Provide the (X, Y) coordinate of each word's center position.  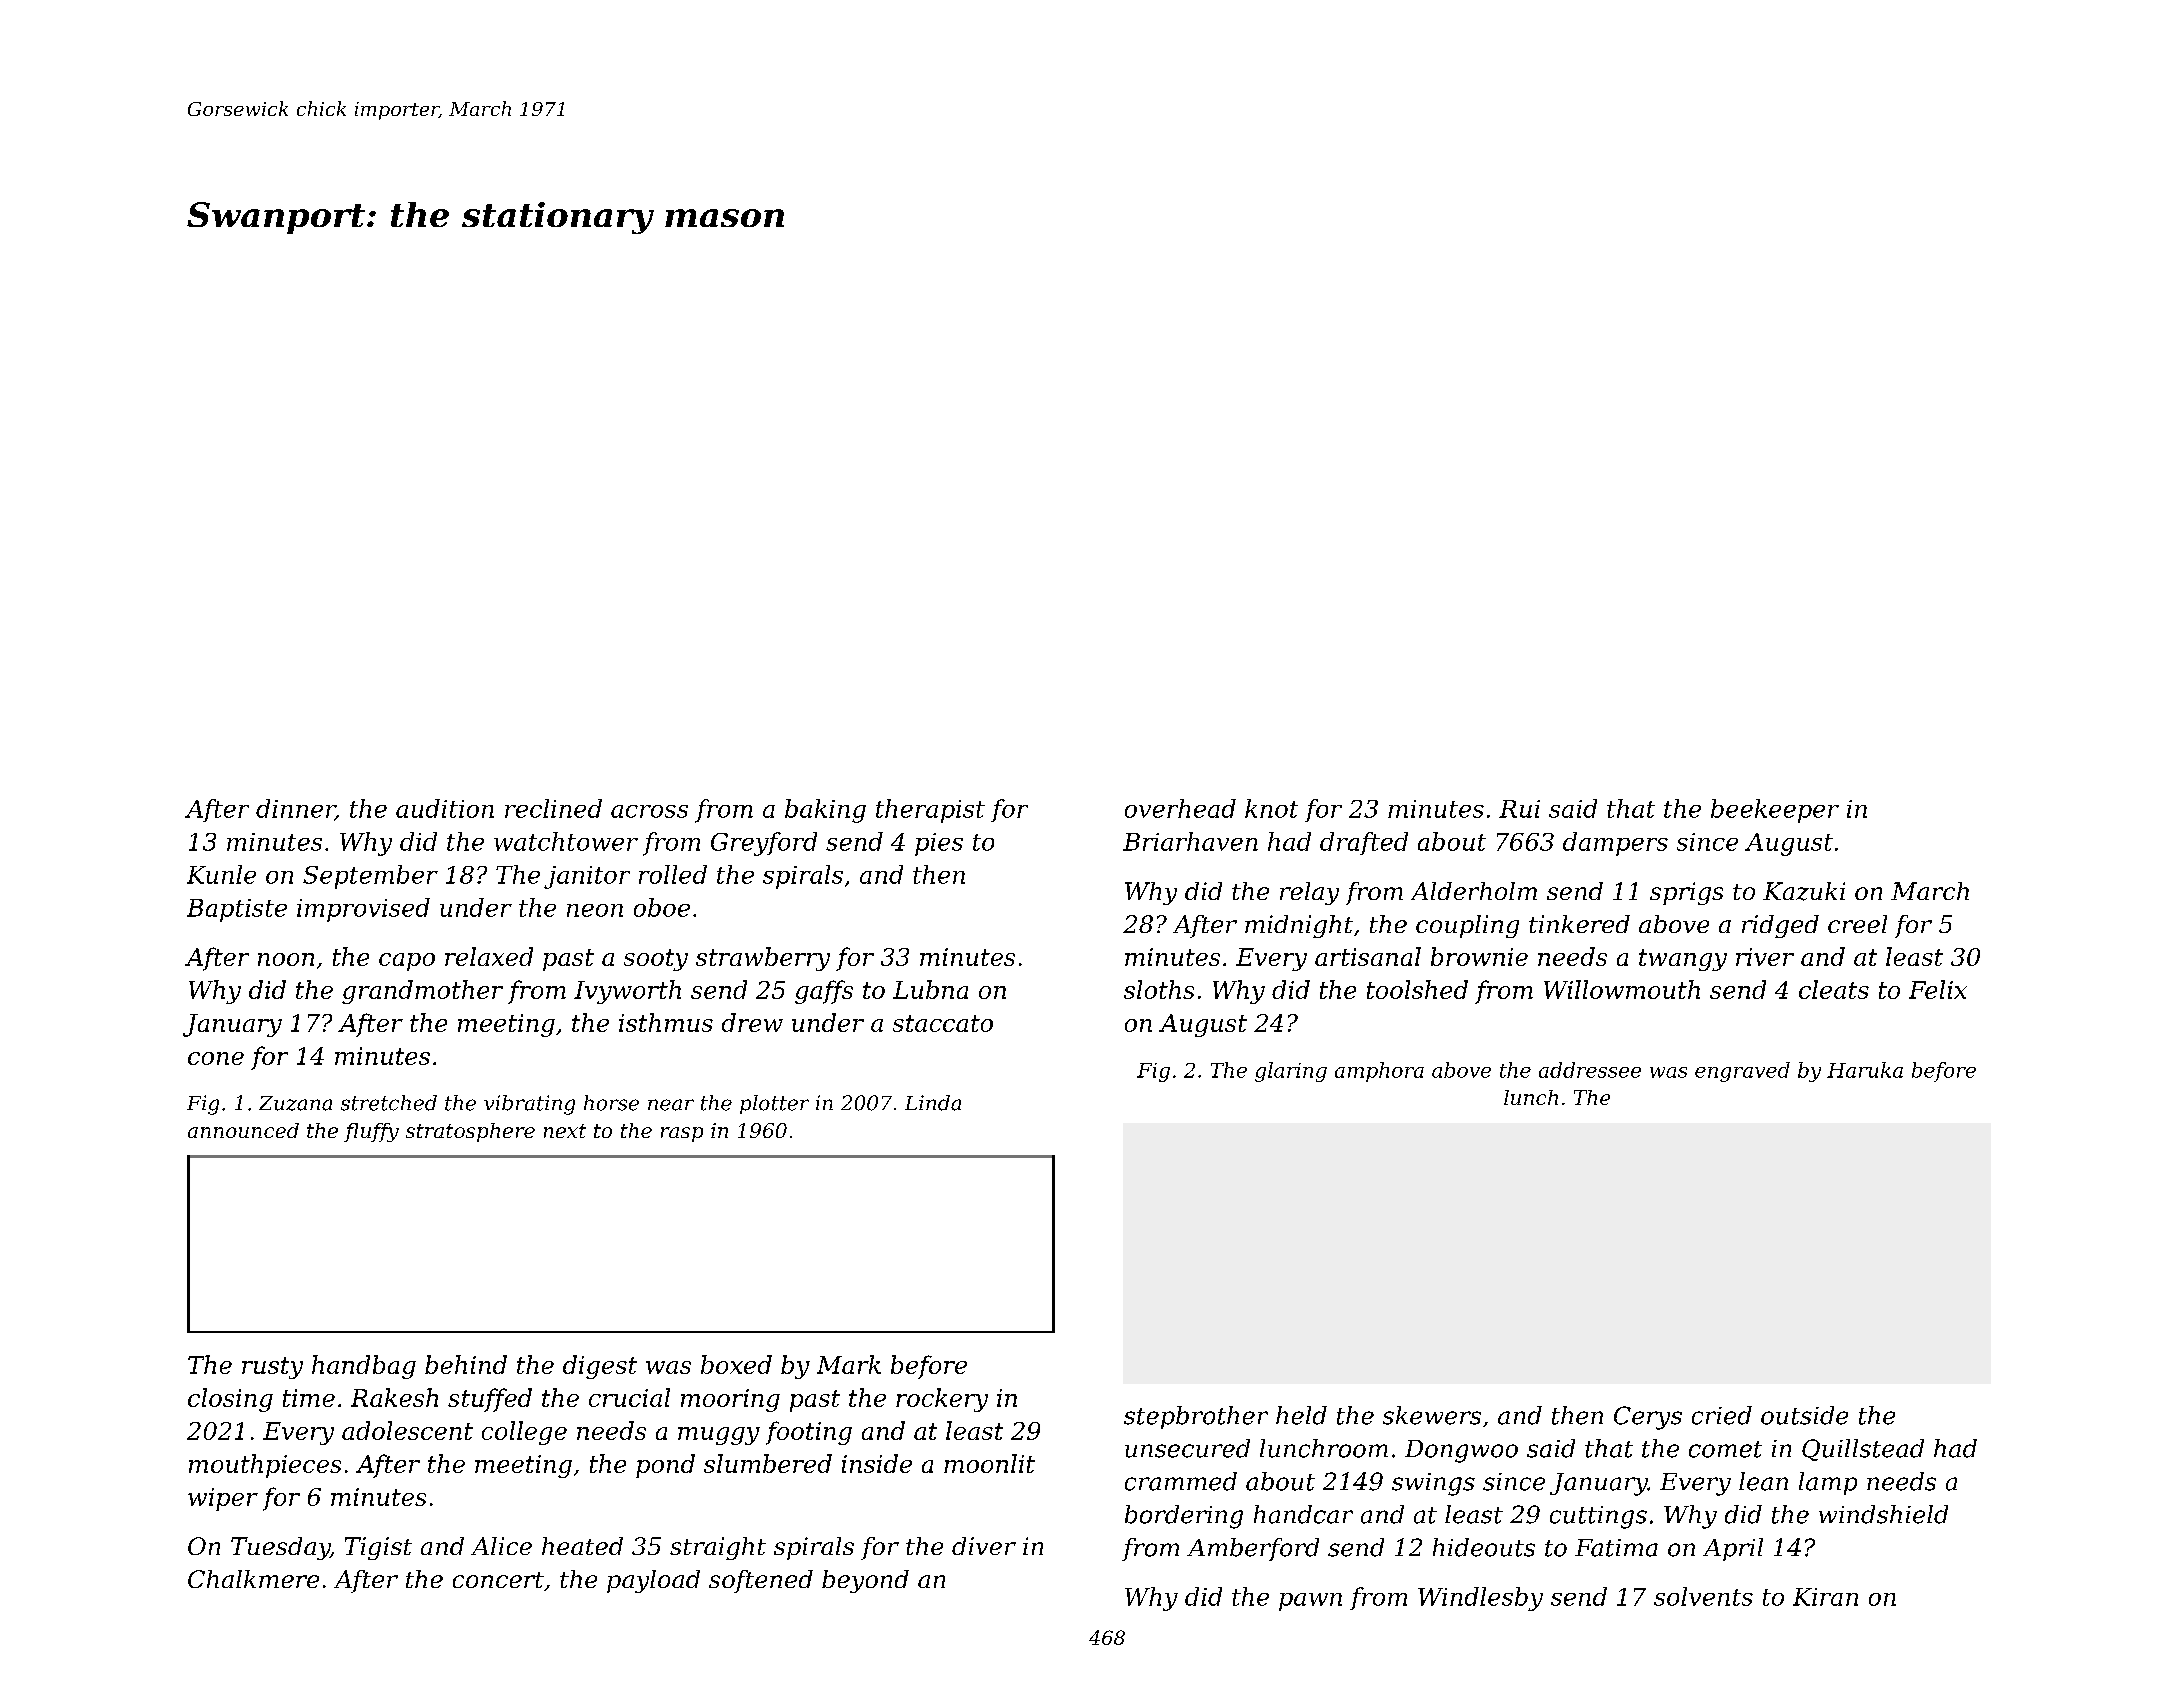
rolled (673, 874)
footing (809, 1433)
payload (653, 1581)
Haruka (1865, 1070)
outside (1804, 1415)
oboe (662, 907)
